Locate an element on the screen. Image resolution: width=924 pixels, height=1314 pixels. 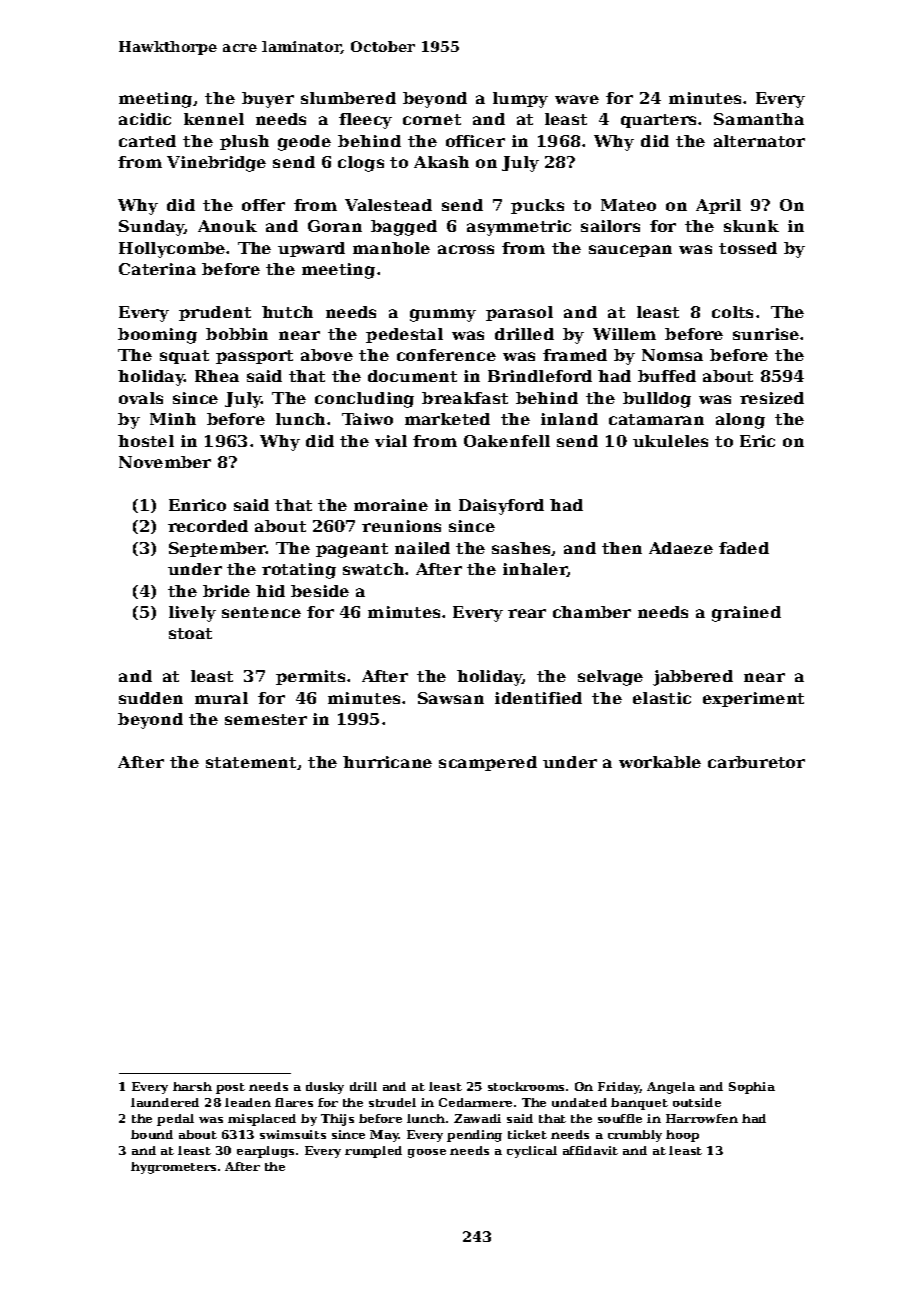
carburetor is located at coordinates (756, 762).
